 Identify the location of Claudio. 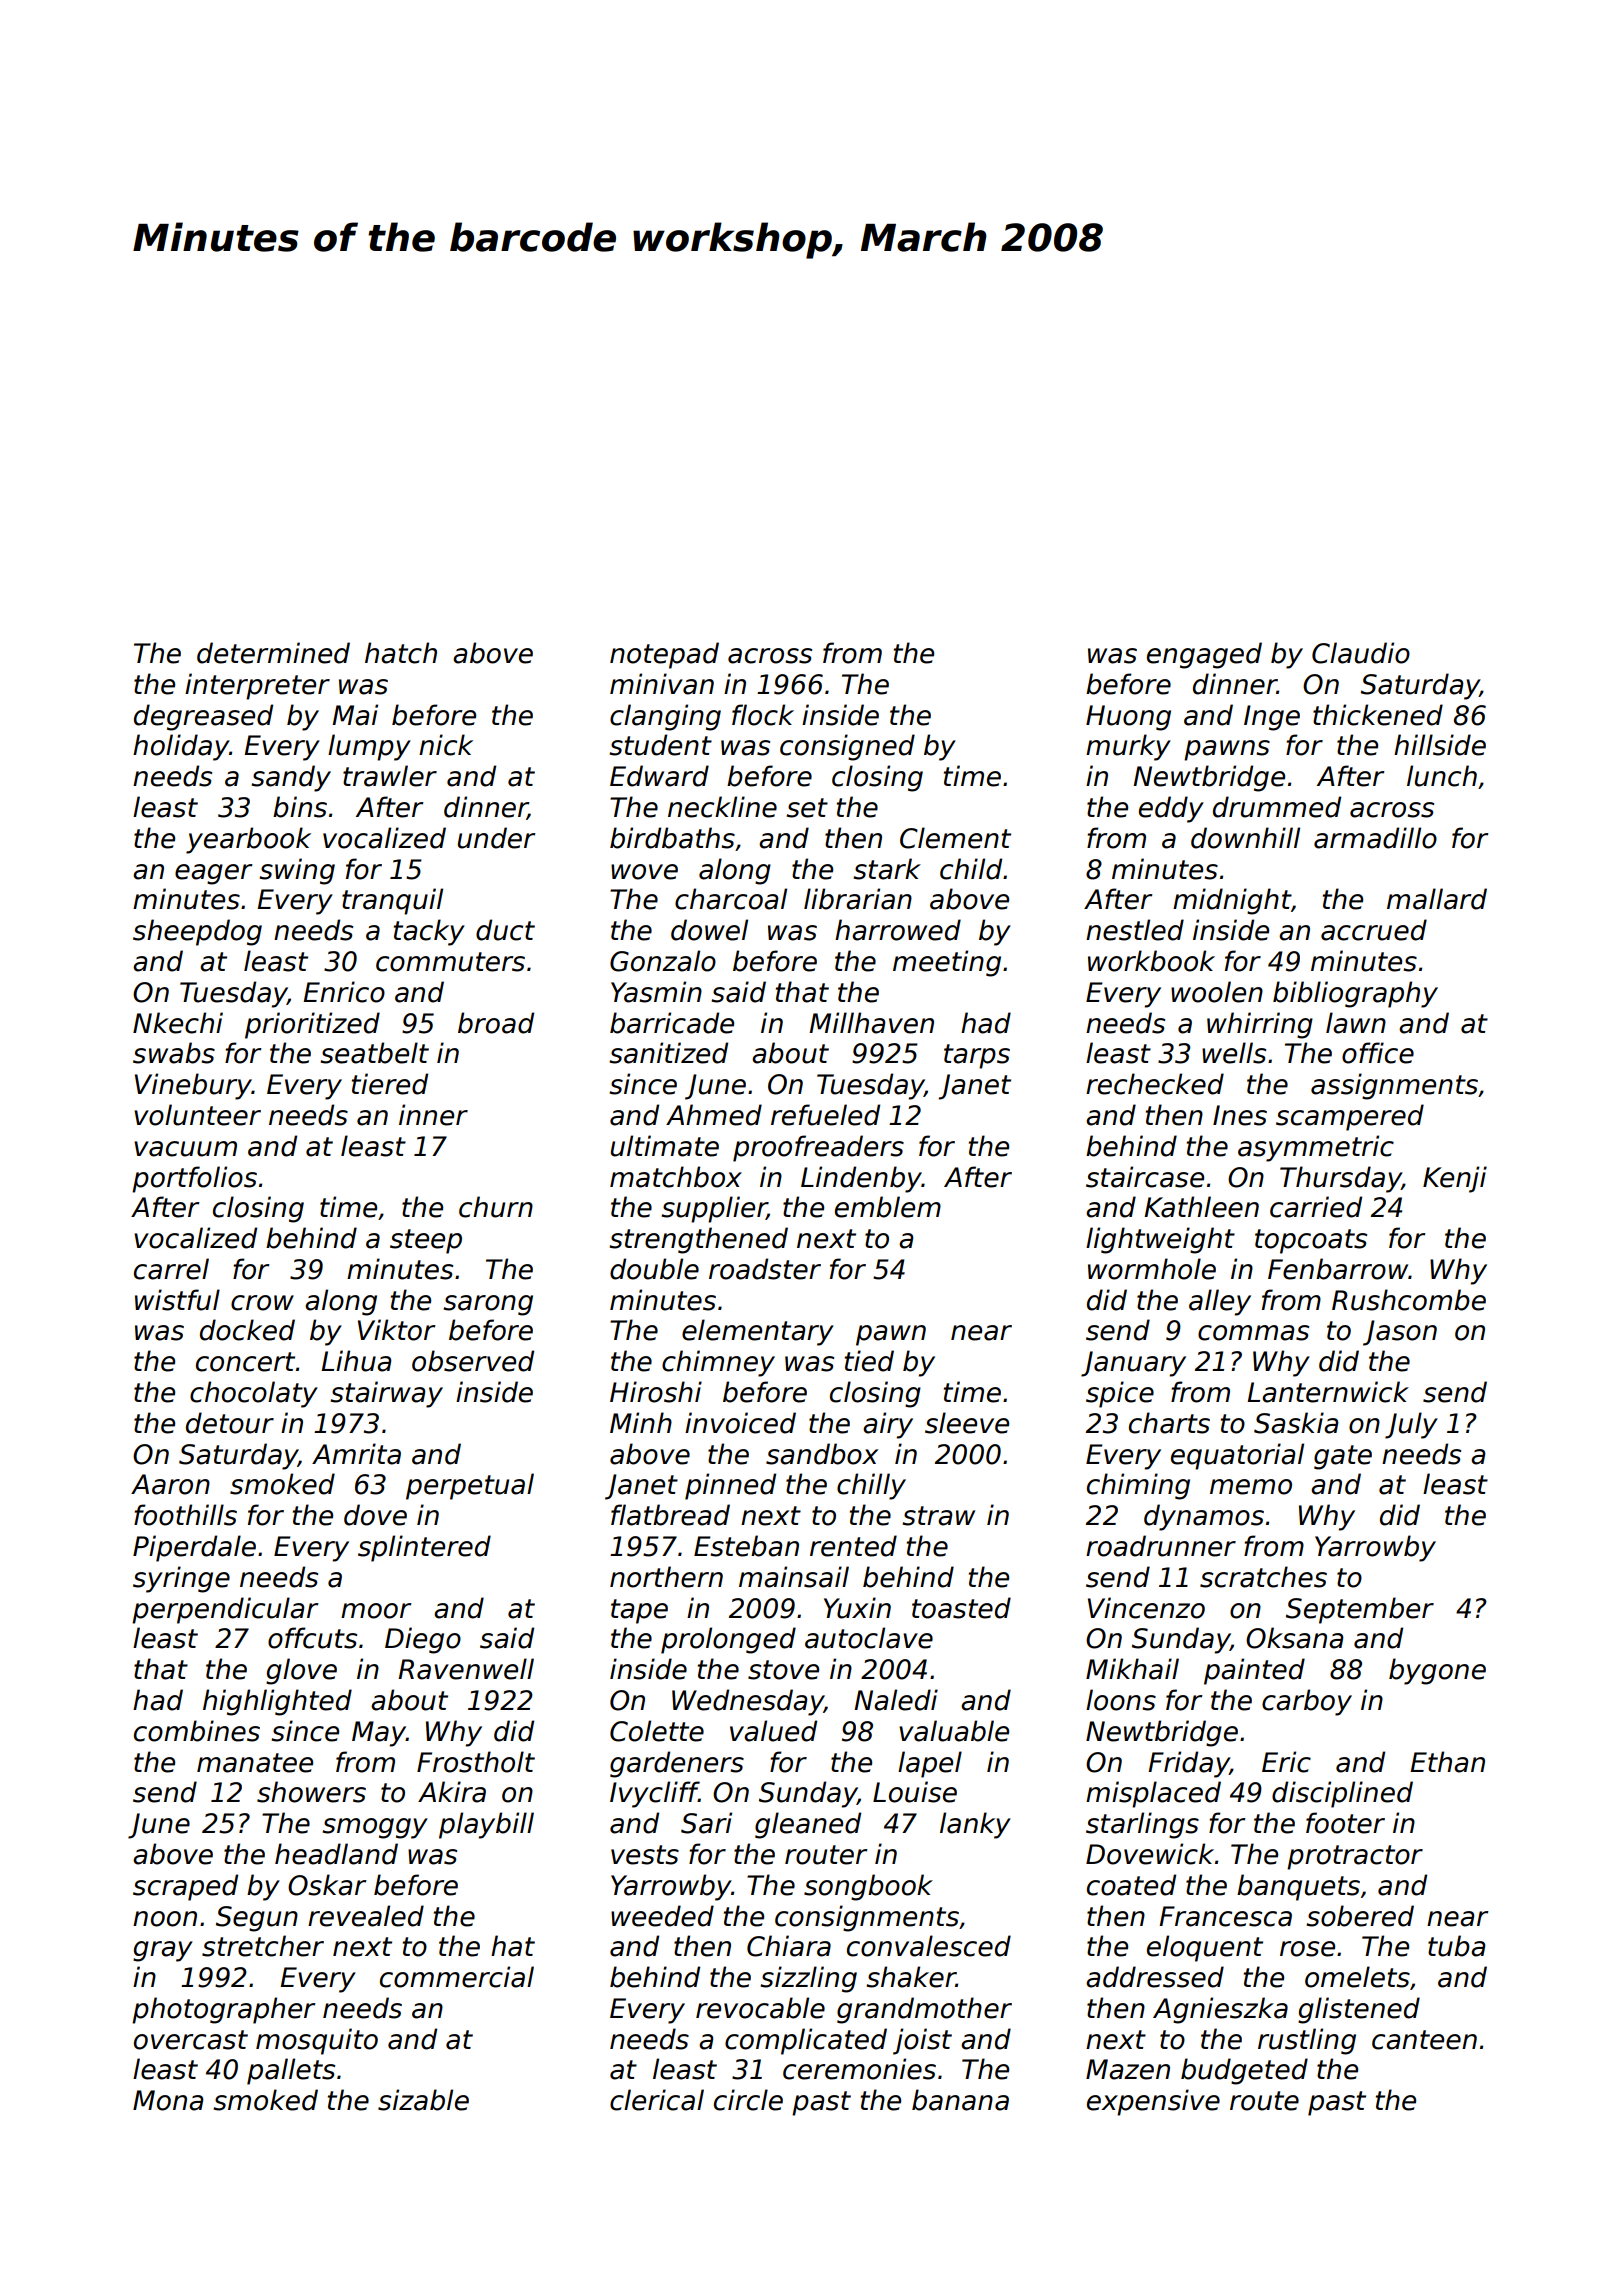
(1361, 653).
